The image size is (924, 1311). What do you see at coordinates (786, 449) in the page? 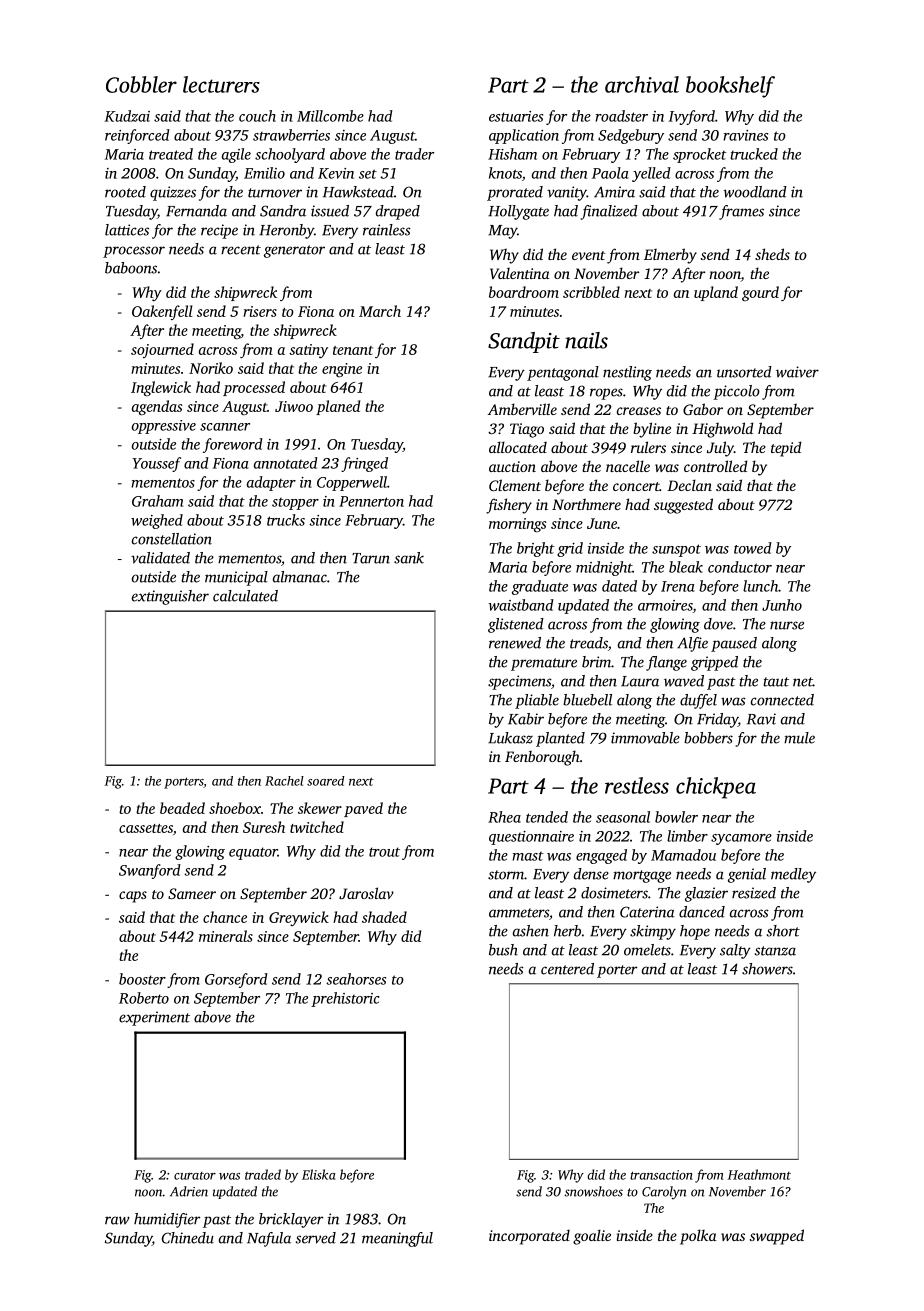
I see `tepid` at bounding box center [786, 449].
